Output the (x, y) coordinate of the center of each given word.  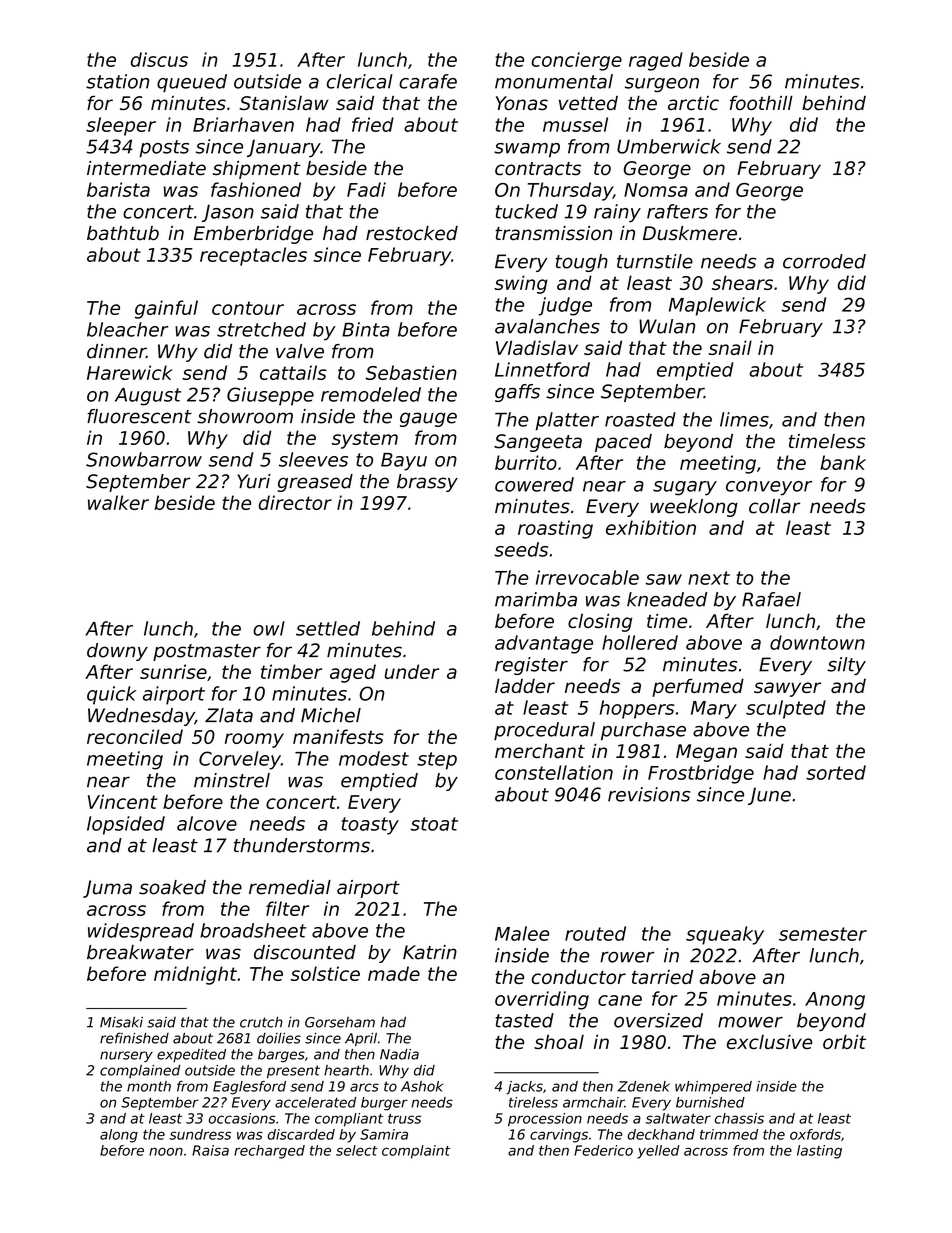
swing (521, 284)
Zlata (229, 715)
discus (159, 59)
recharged (269, 1152)
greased (315, 483)
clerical (360, 81)
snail (730, 347)
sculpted (786, 709)
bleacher (128, 329)
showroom (245, 416)
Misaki (121, 1022)
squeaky (725, 935)
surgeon (662, 85)
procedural (544, 731)
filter (287, 908)
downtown (817, 642)
